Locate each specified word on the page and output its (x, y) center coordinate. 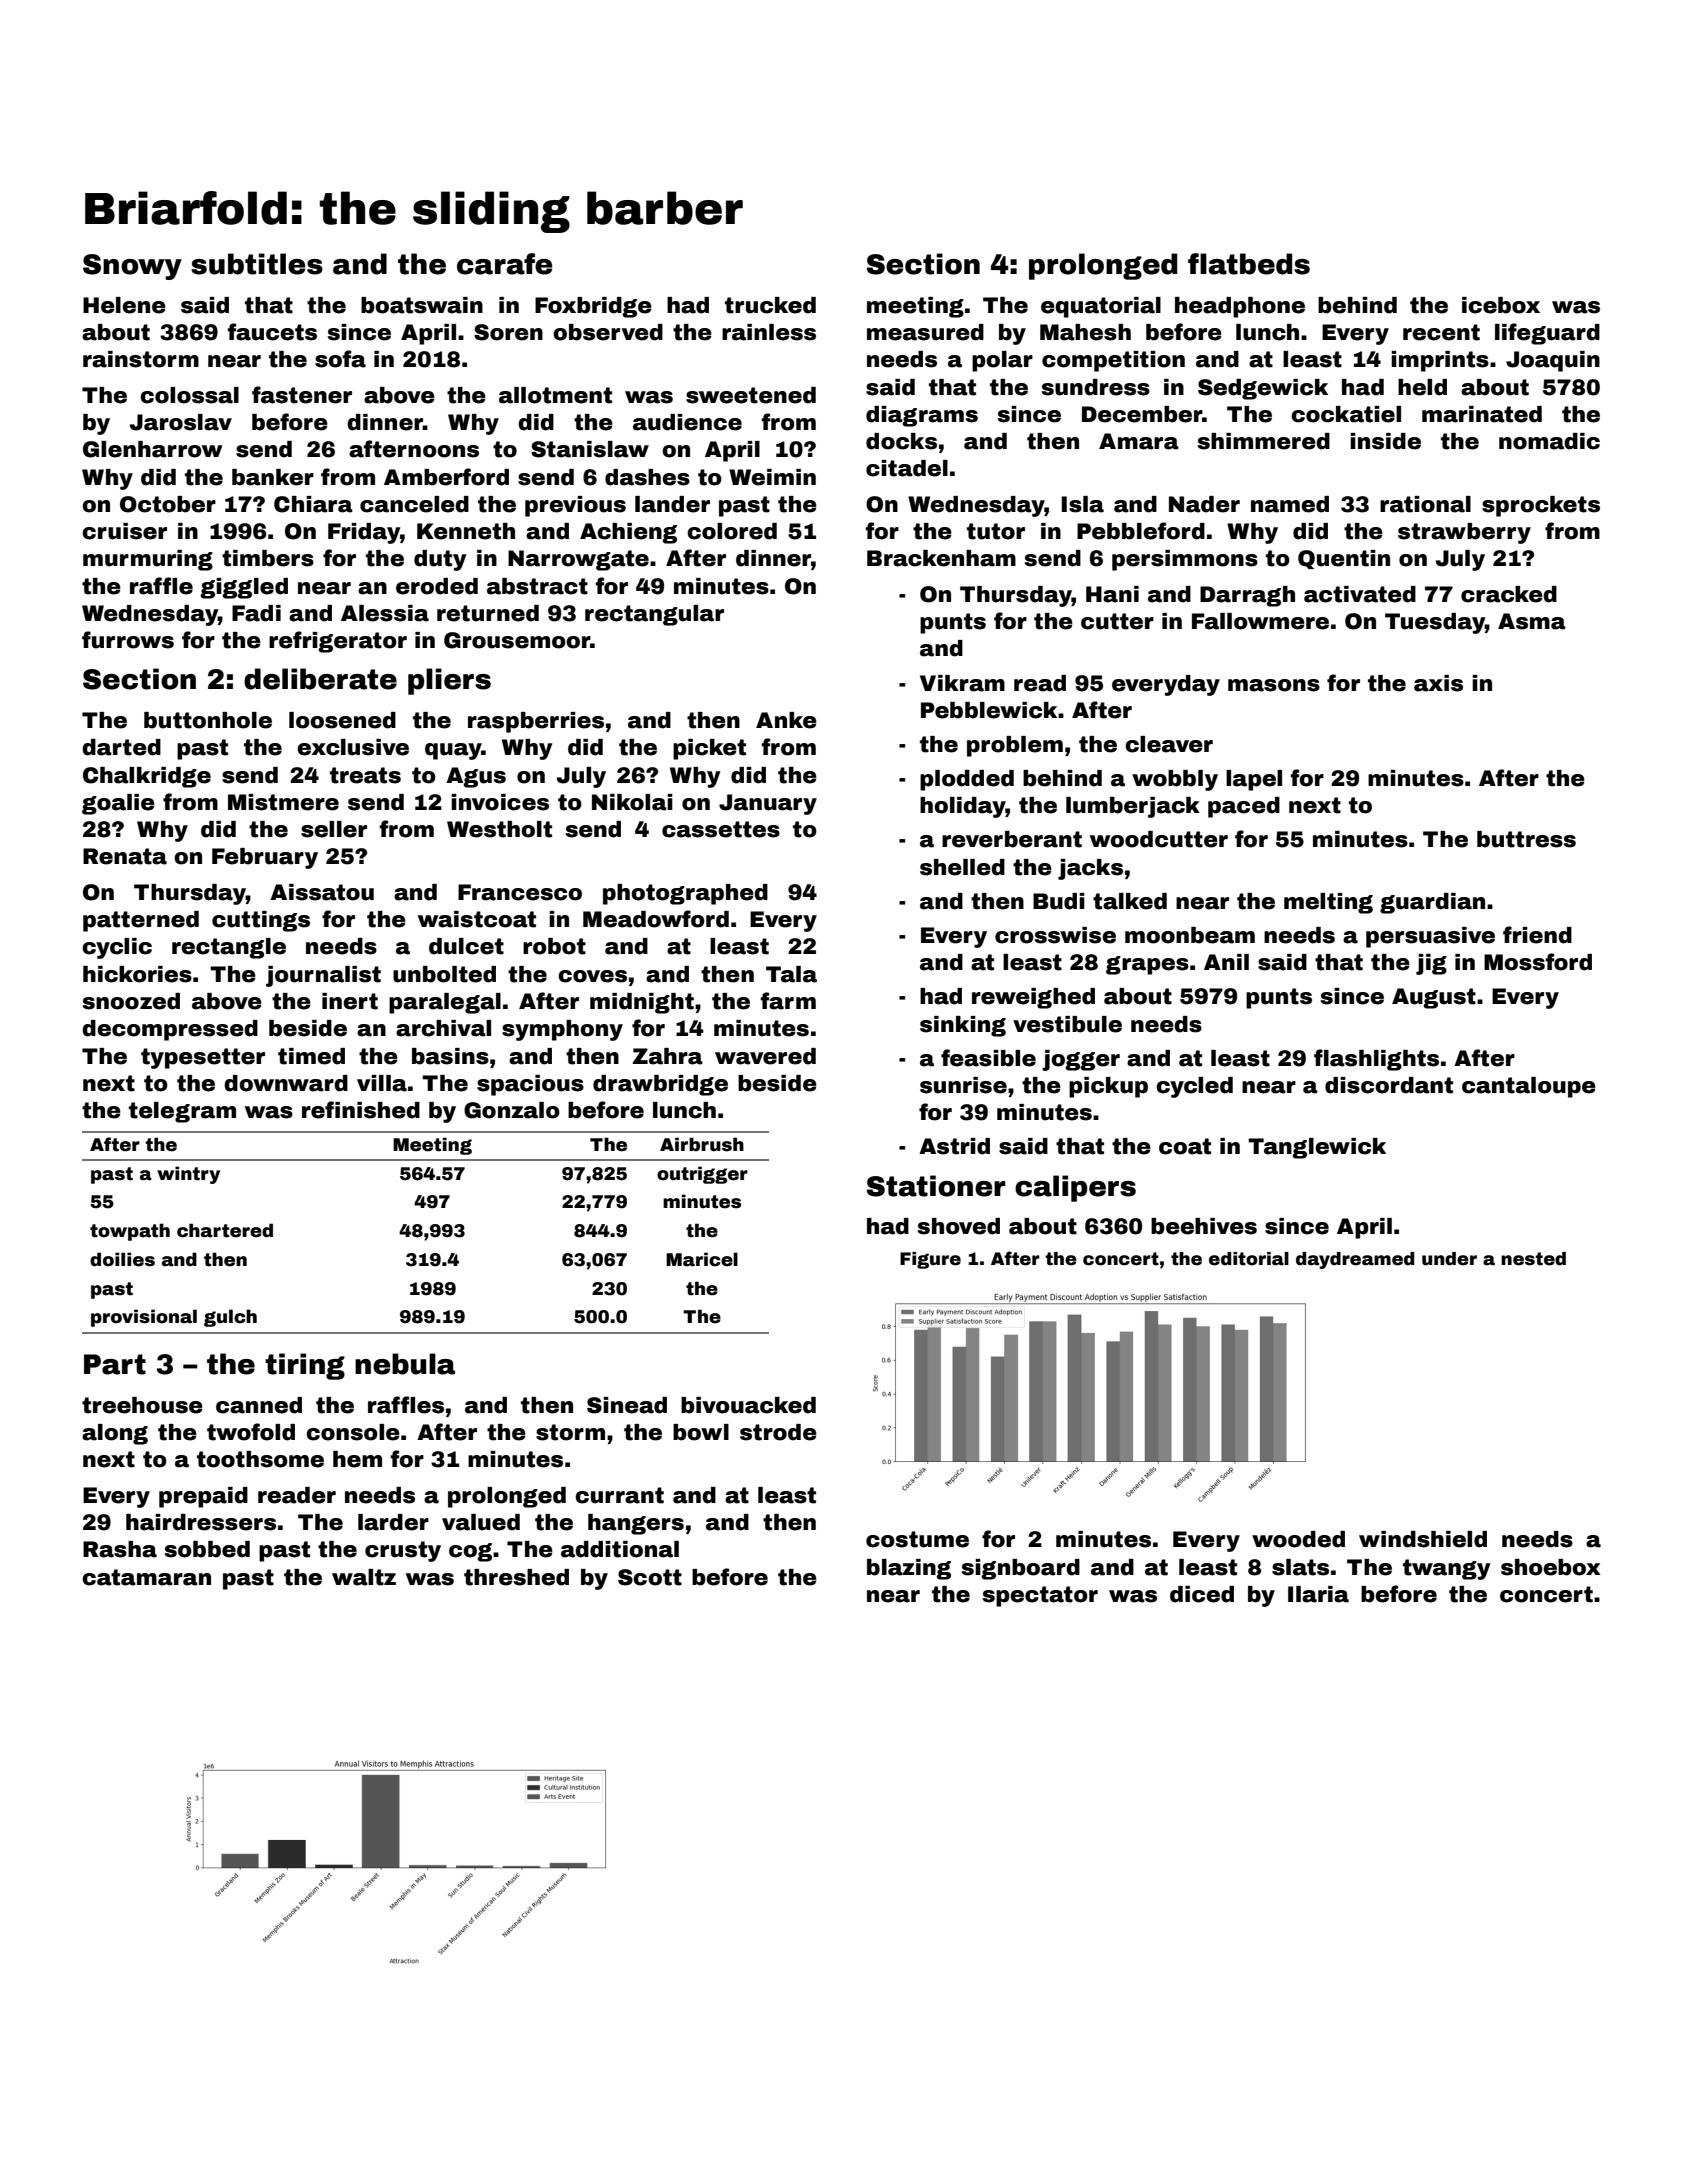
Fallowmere (1260, 621)
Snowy (132, 267)
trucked (770, 305)
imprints (1440, 361)
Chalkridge (147, 777)
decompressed (170, 1030)
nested (1533, 1259)
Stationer (936, 1186)
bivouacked (748, 1405)
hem (357, 1459)
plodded (967, 780)
